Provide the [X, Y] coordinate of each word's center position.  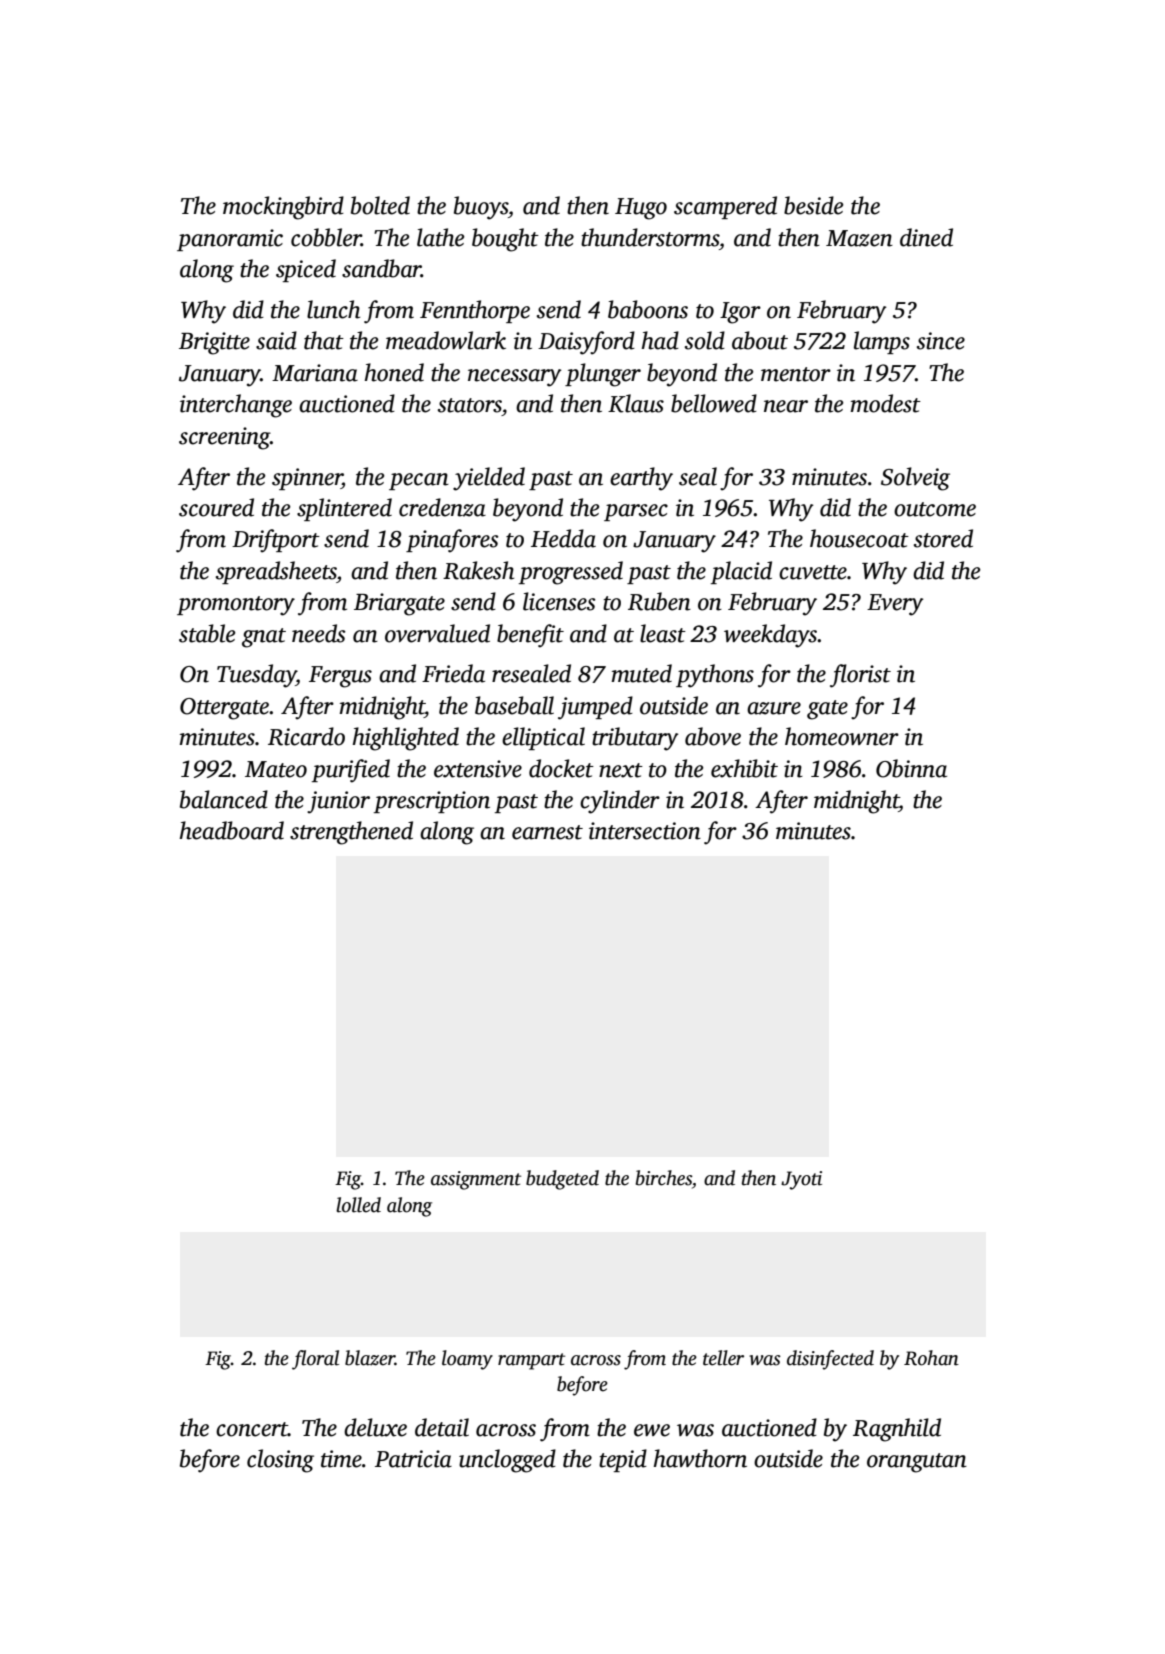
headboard [232, 830]
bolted [380, 205]
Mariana [315, 373]
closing [280, 1461]
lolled [358, 1205]
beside [813, 205]
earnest [547, 832]
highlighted [406, 739]
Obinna [911, 768]
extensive [478, 769]
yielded [489, 479]
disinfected [830, 1360]
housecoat [859, 538]
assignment [476, 1180]
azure [774, 708]
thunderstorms [650, 237]
